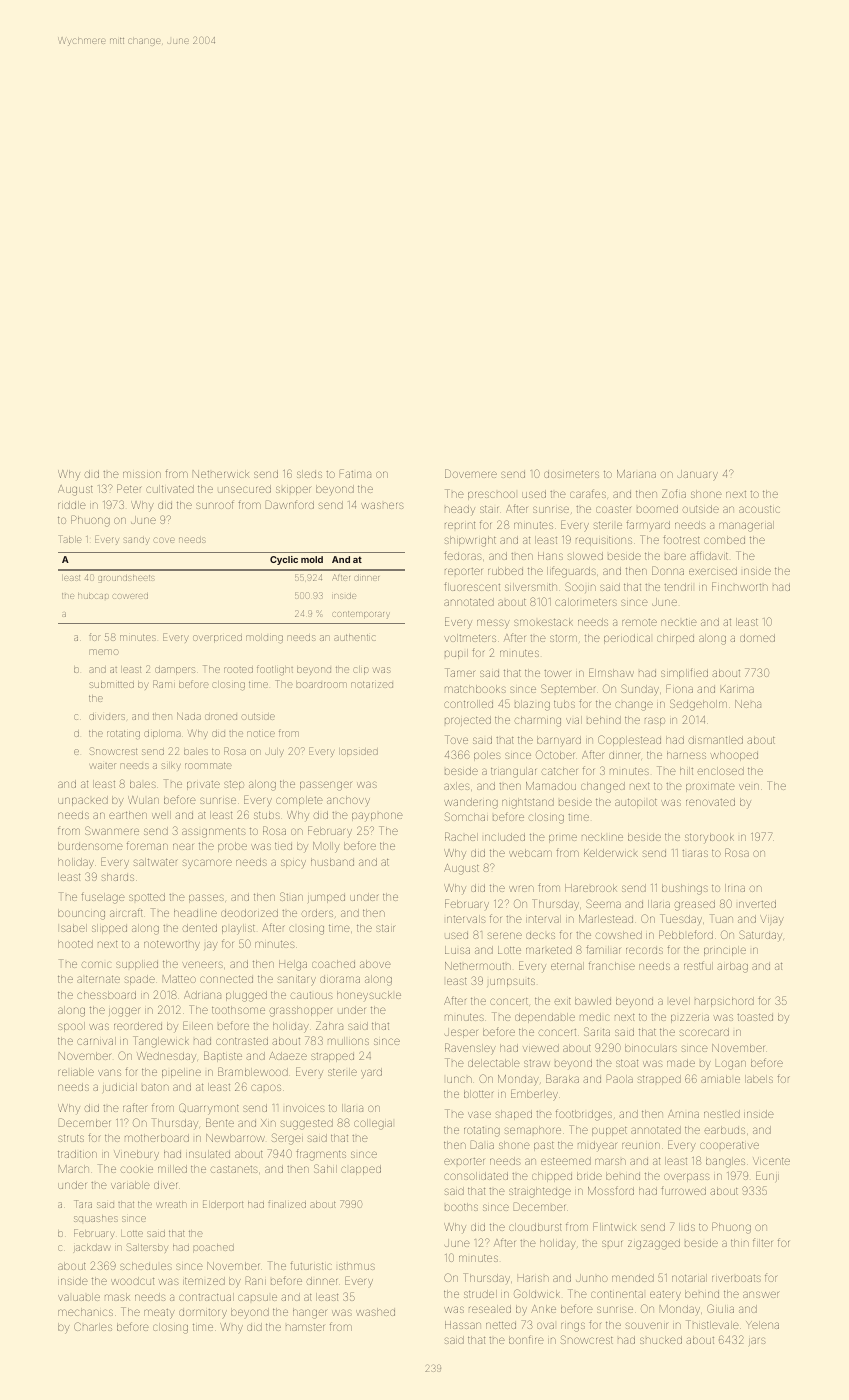 This image has width=849, height=1400. Describe the element at coordinates (170, 489) in the image. I see `cultivated` at that location.
